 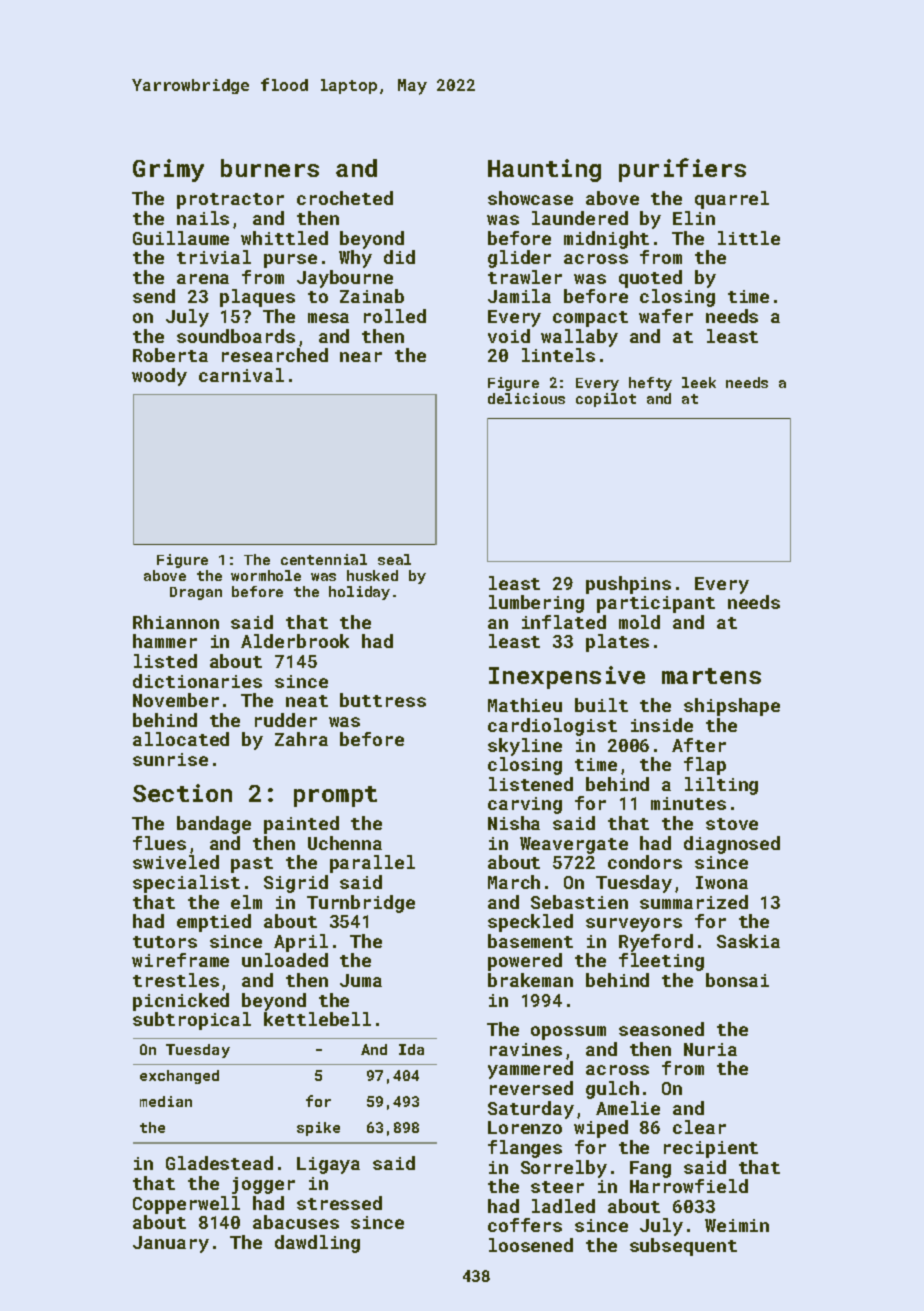 What do you see at coordinates (241, 375) in the document?
I see `carnival` at bounding box center [241, 375].
